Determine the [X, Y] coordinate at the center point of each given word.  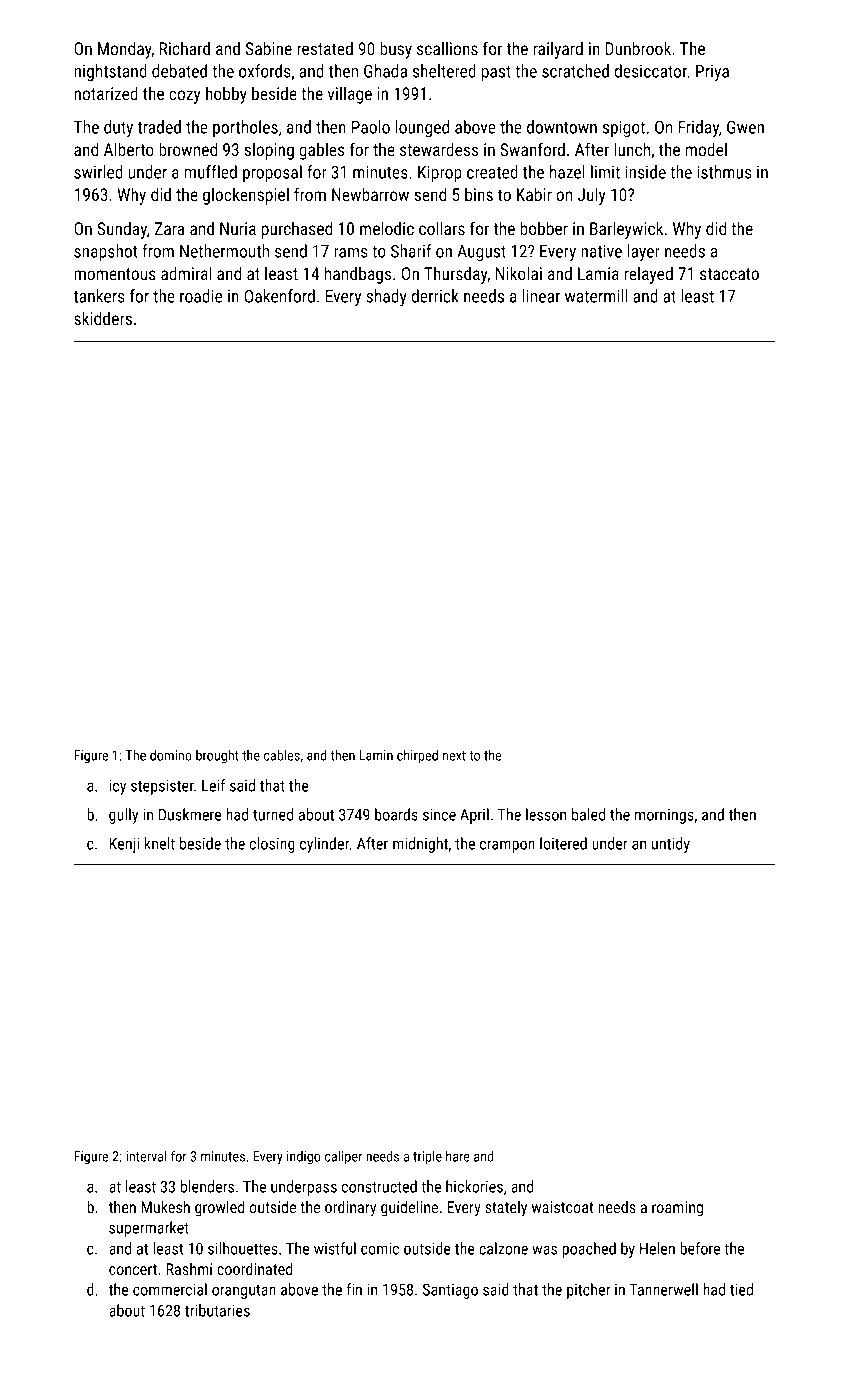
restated [325, 48]
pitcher [588, 1291]
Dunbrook [638, 48]
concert [133, 1269]
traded [159, 127]
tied [741, 1289]
